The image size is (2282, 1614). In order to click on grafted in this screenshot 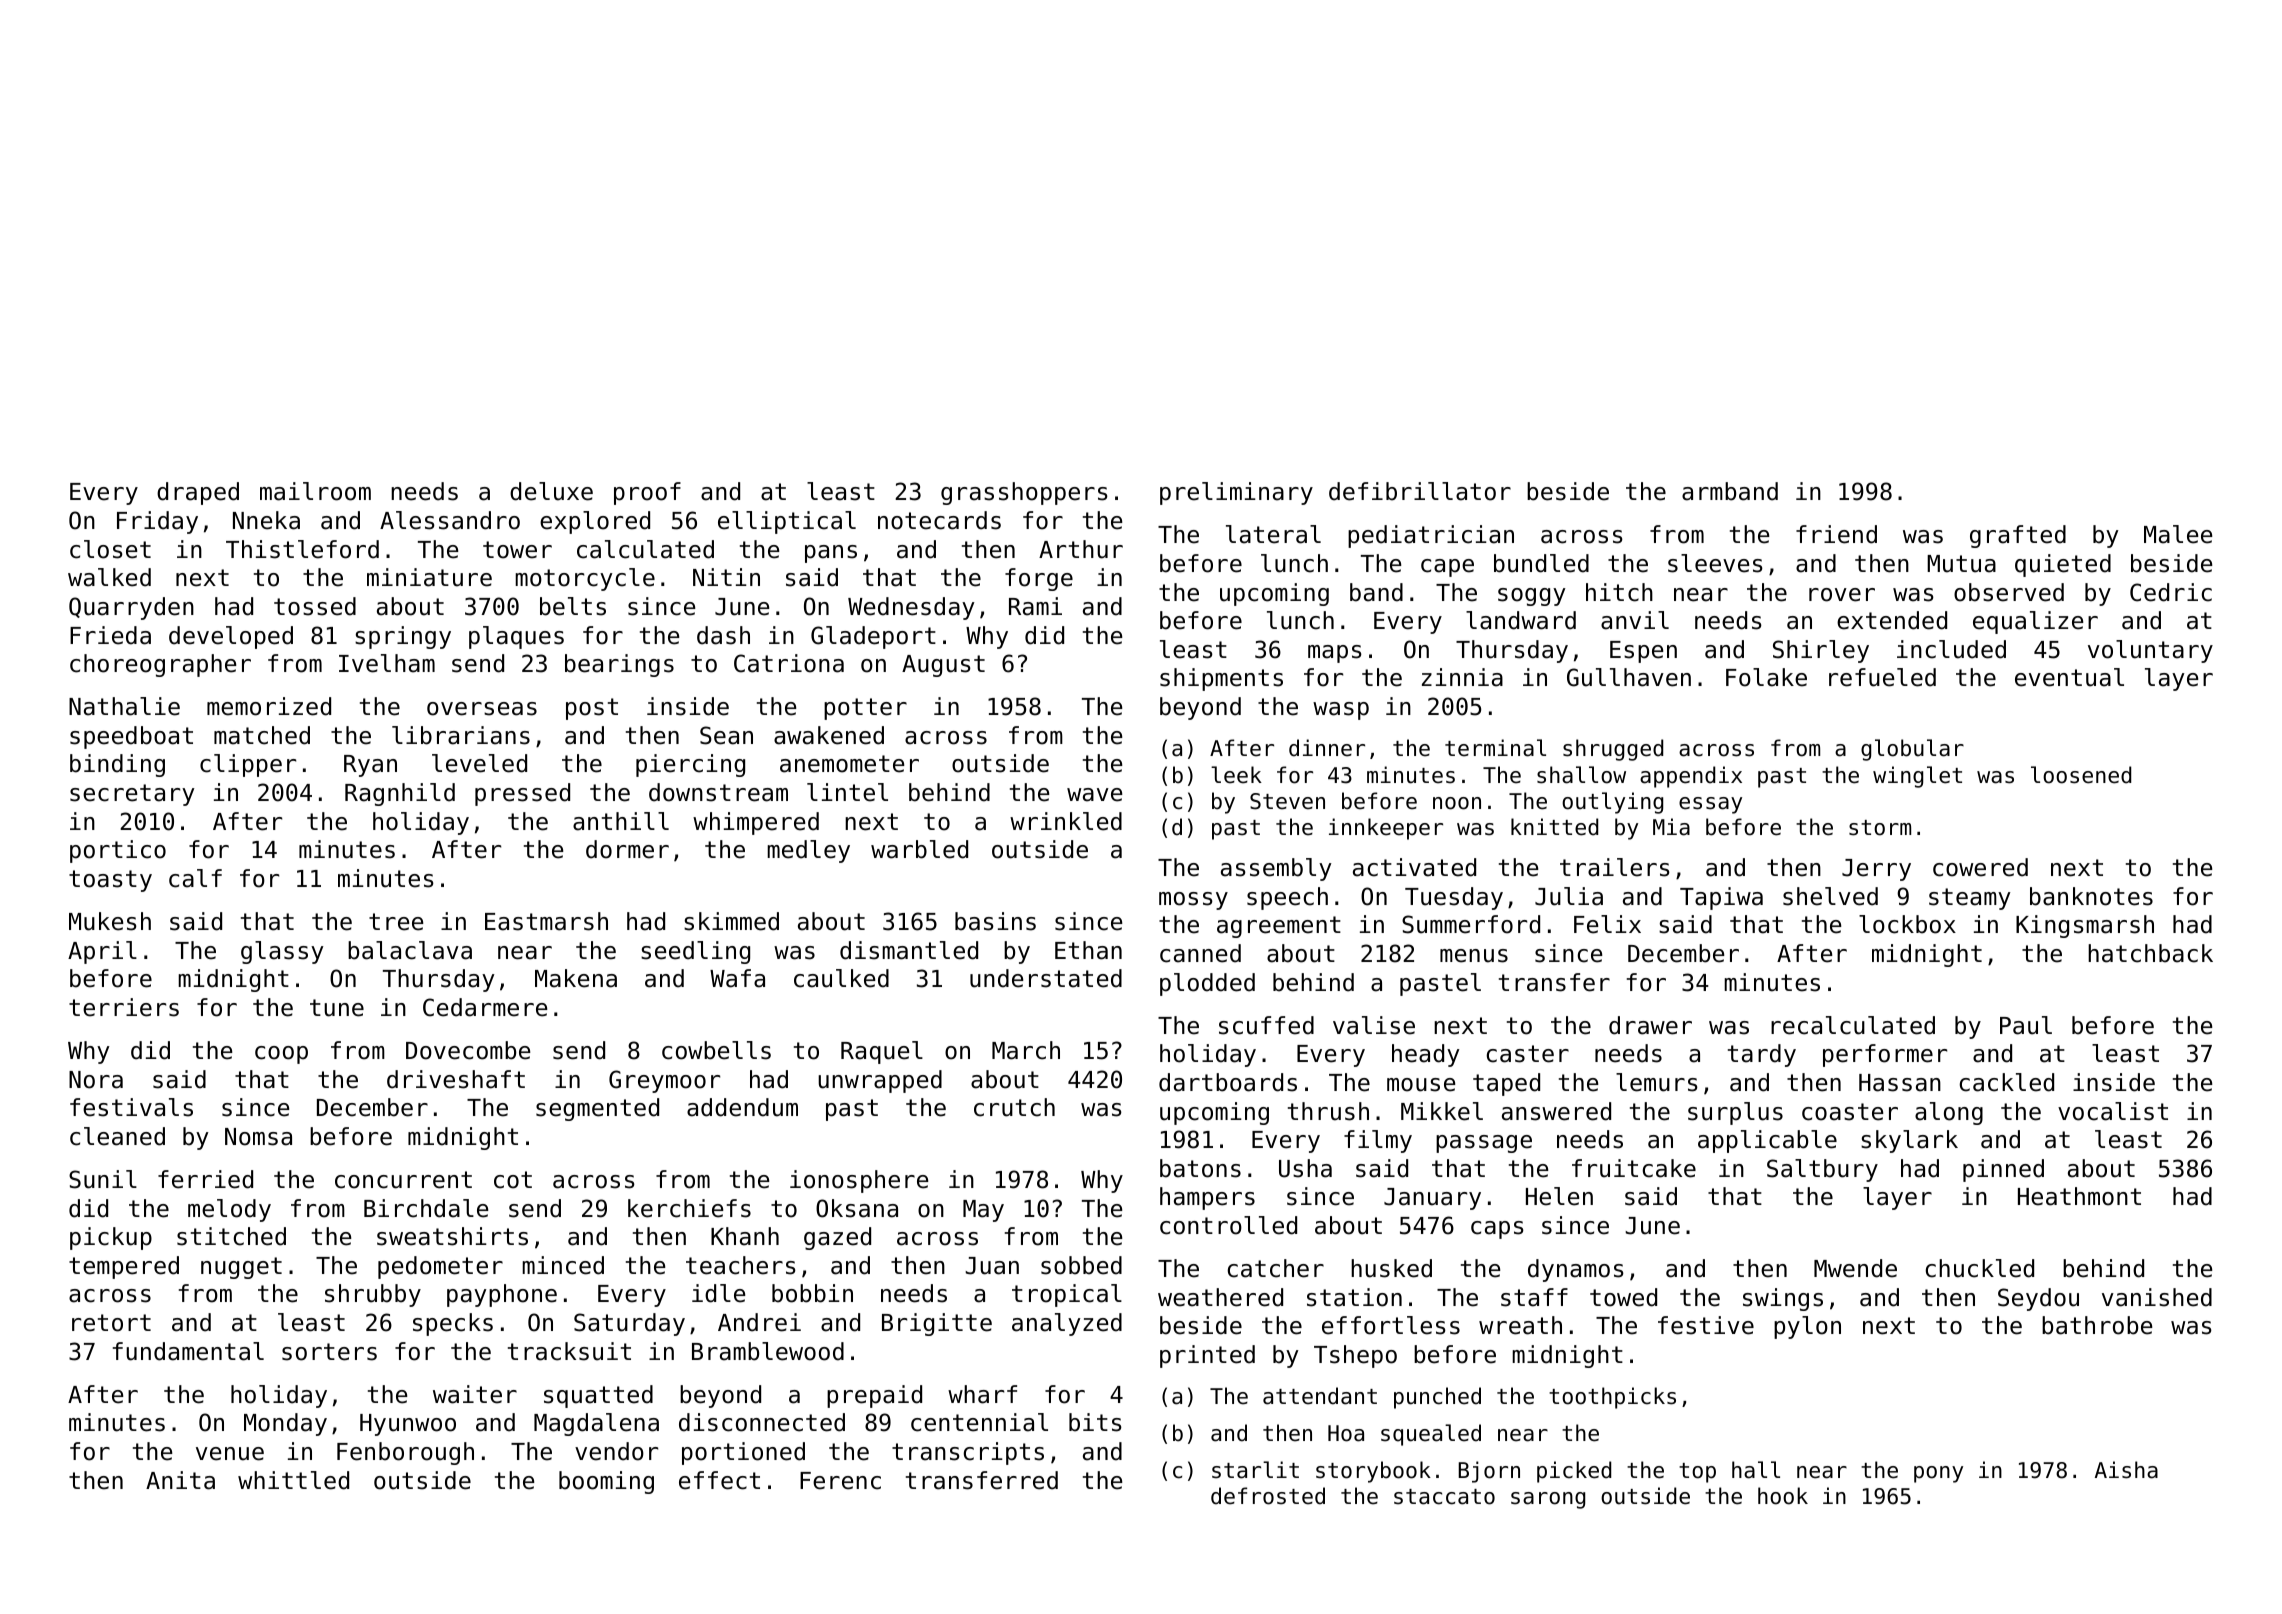, I will do `click(2018, 536)`.
